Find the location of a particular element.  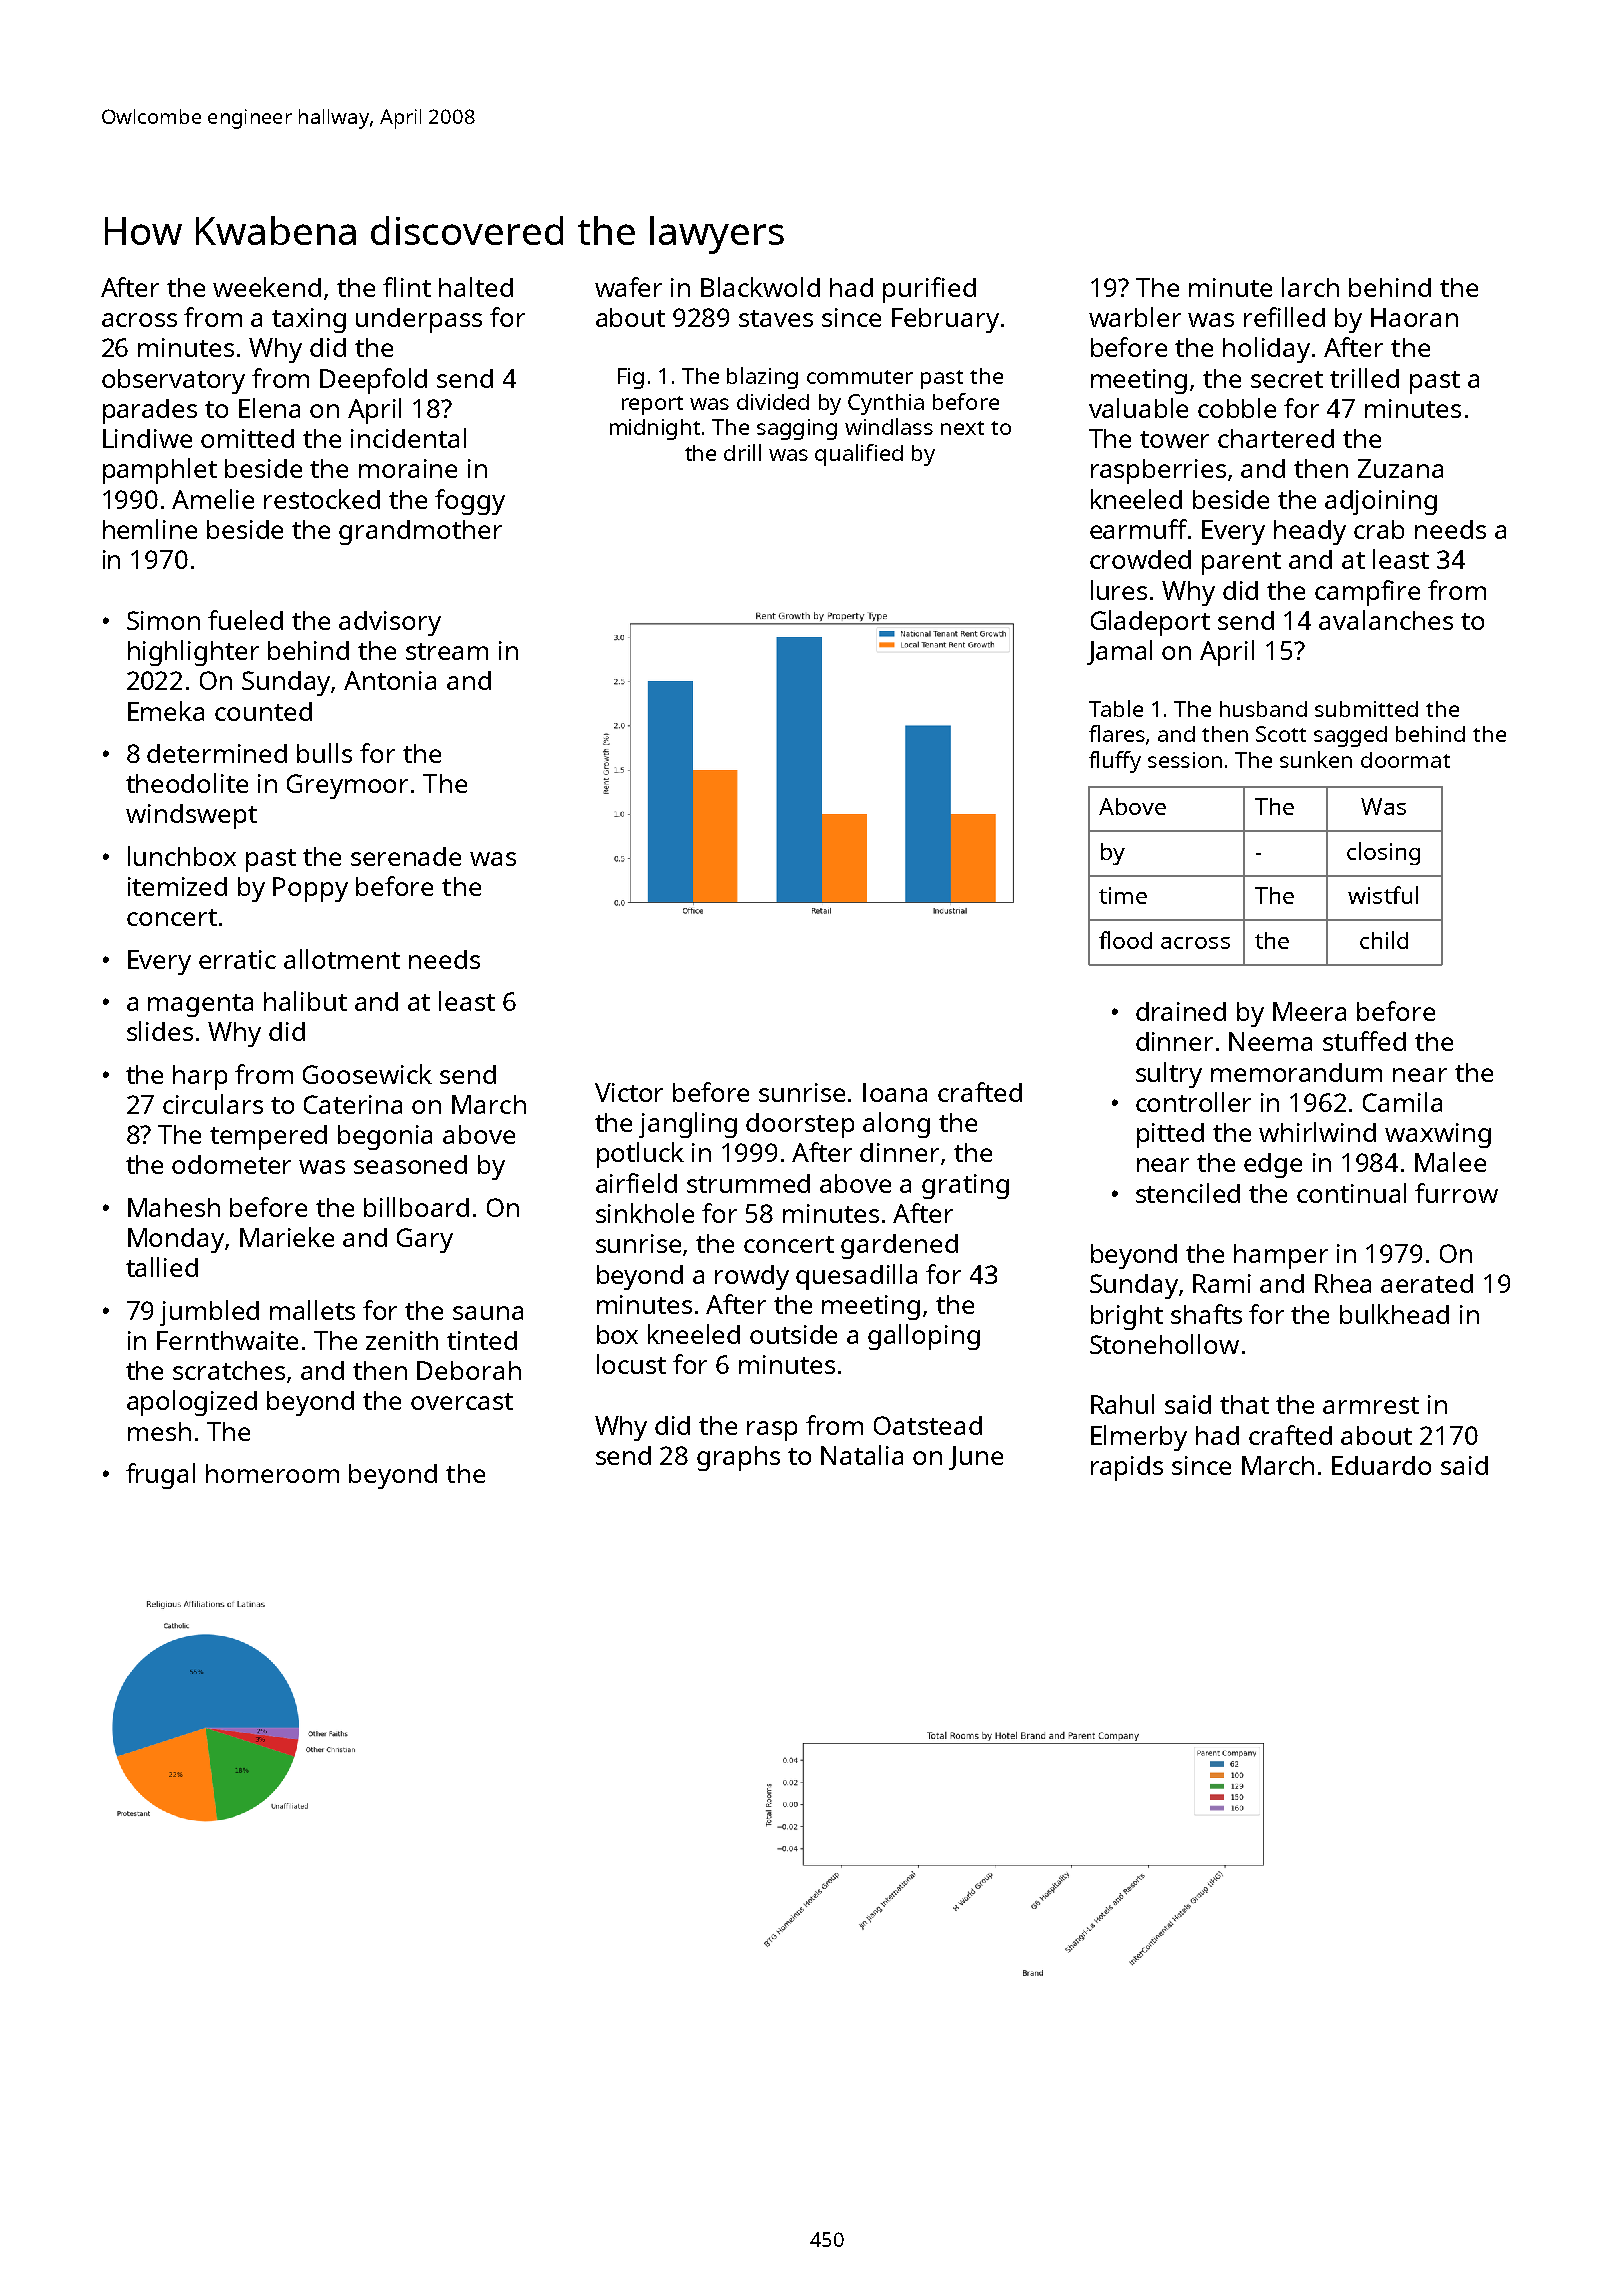

staves is located at coordinates (776, 318).
